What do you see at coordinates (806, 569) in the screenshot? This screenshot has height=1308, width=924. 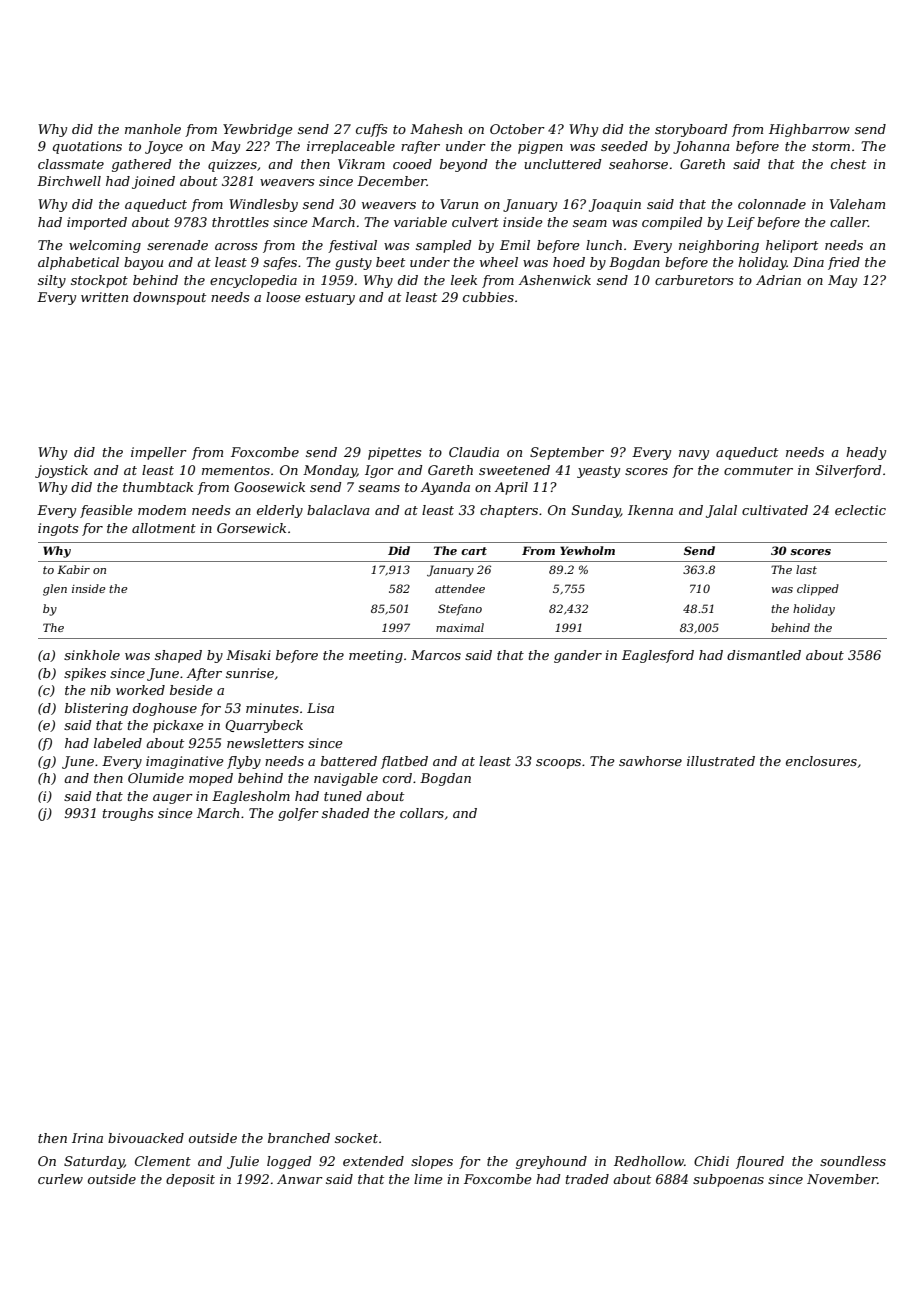 I see `last` at bounding box center [806, 569].
